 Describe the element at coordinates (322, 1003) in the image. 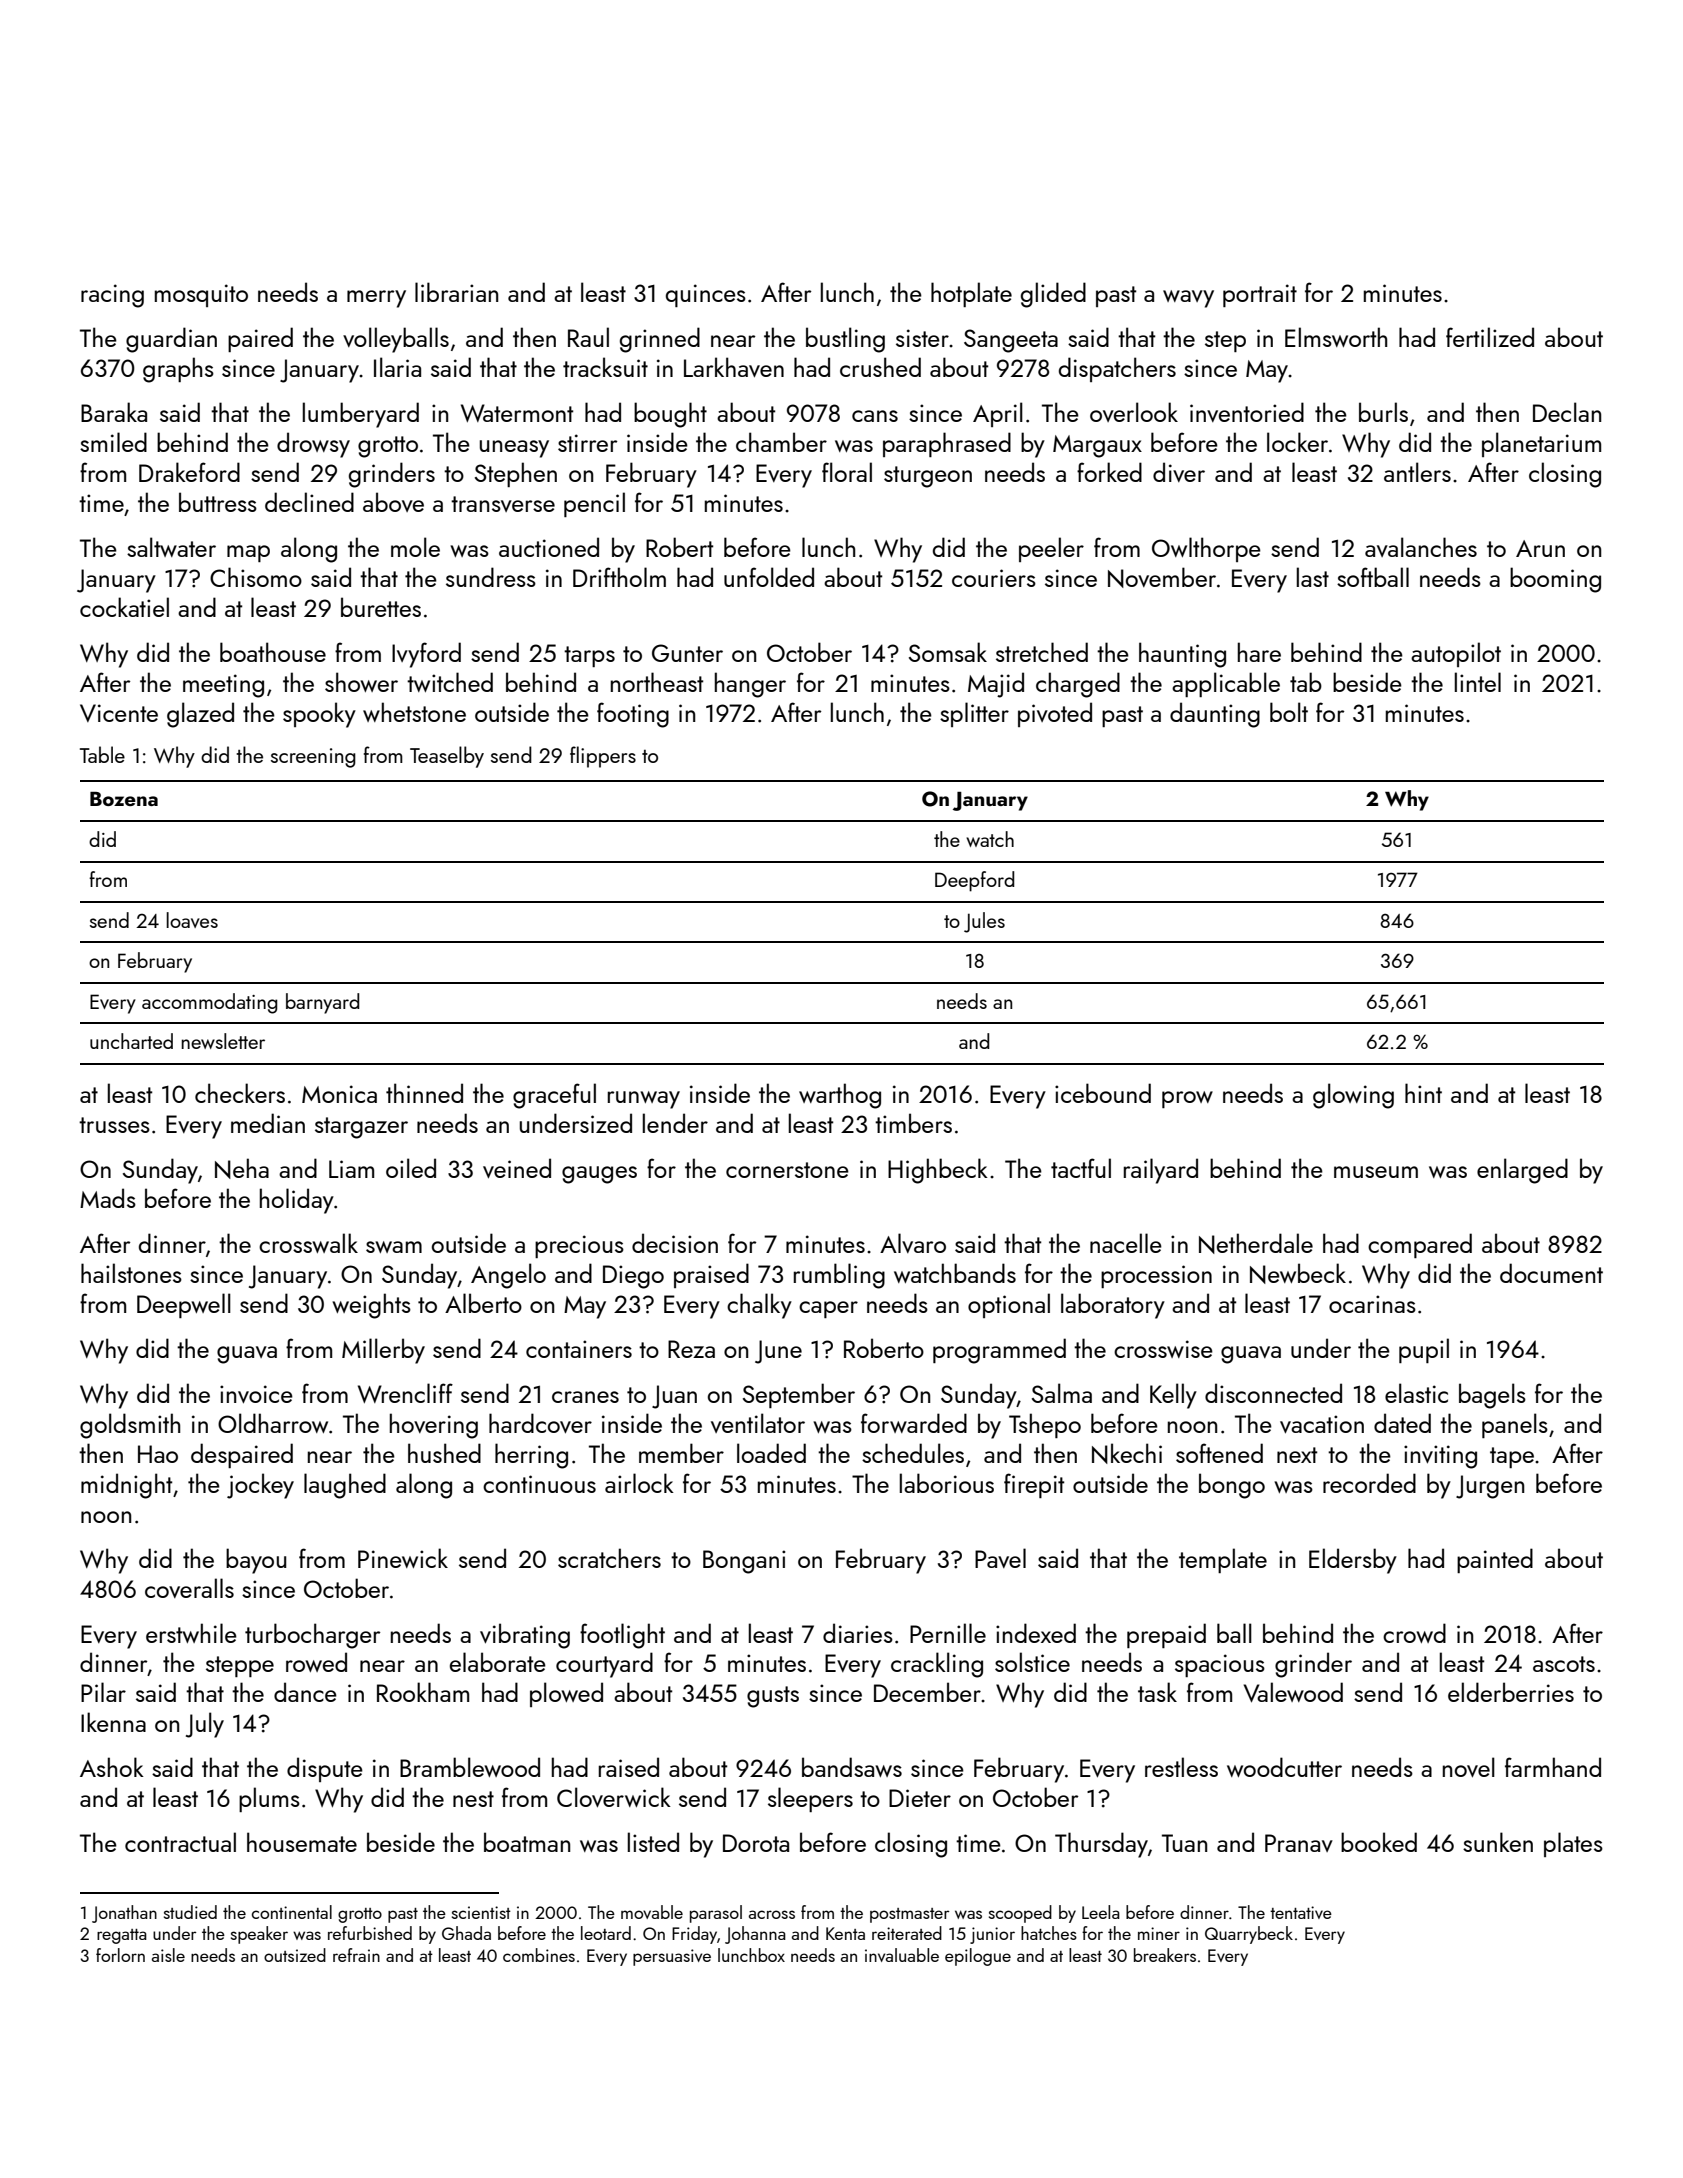

I see `barnyard` at that location.
